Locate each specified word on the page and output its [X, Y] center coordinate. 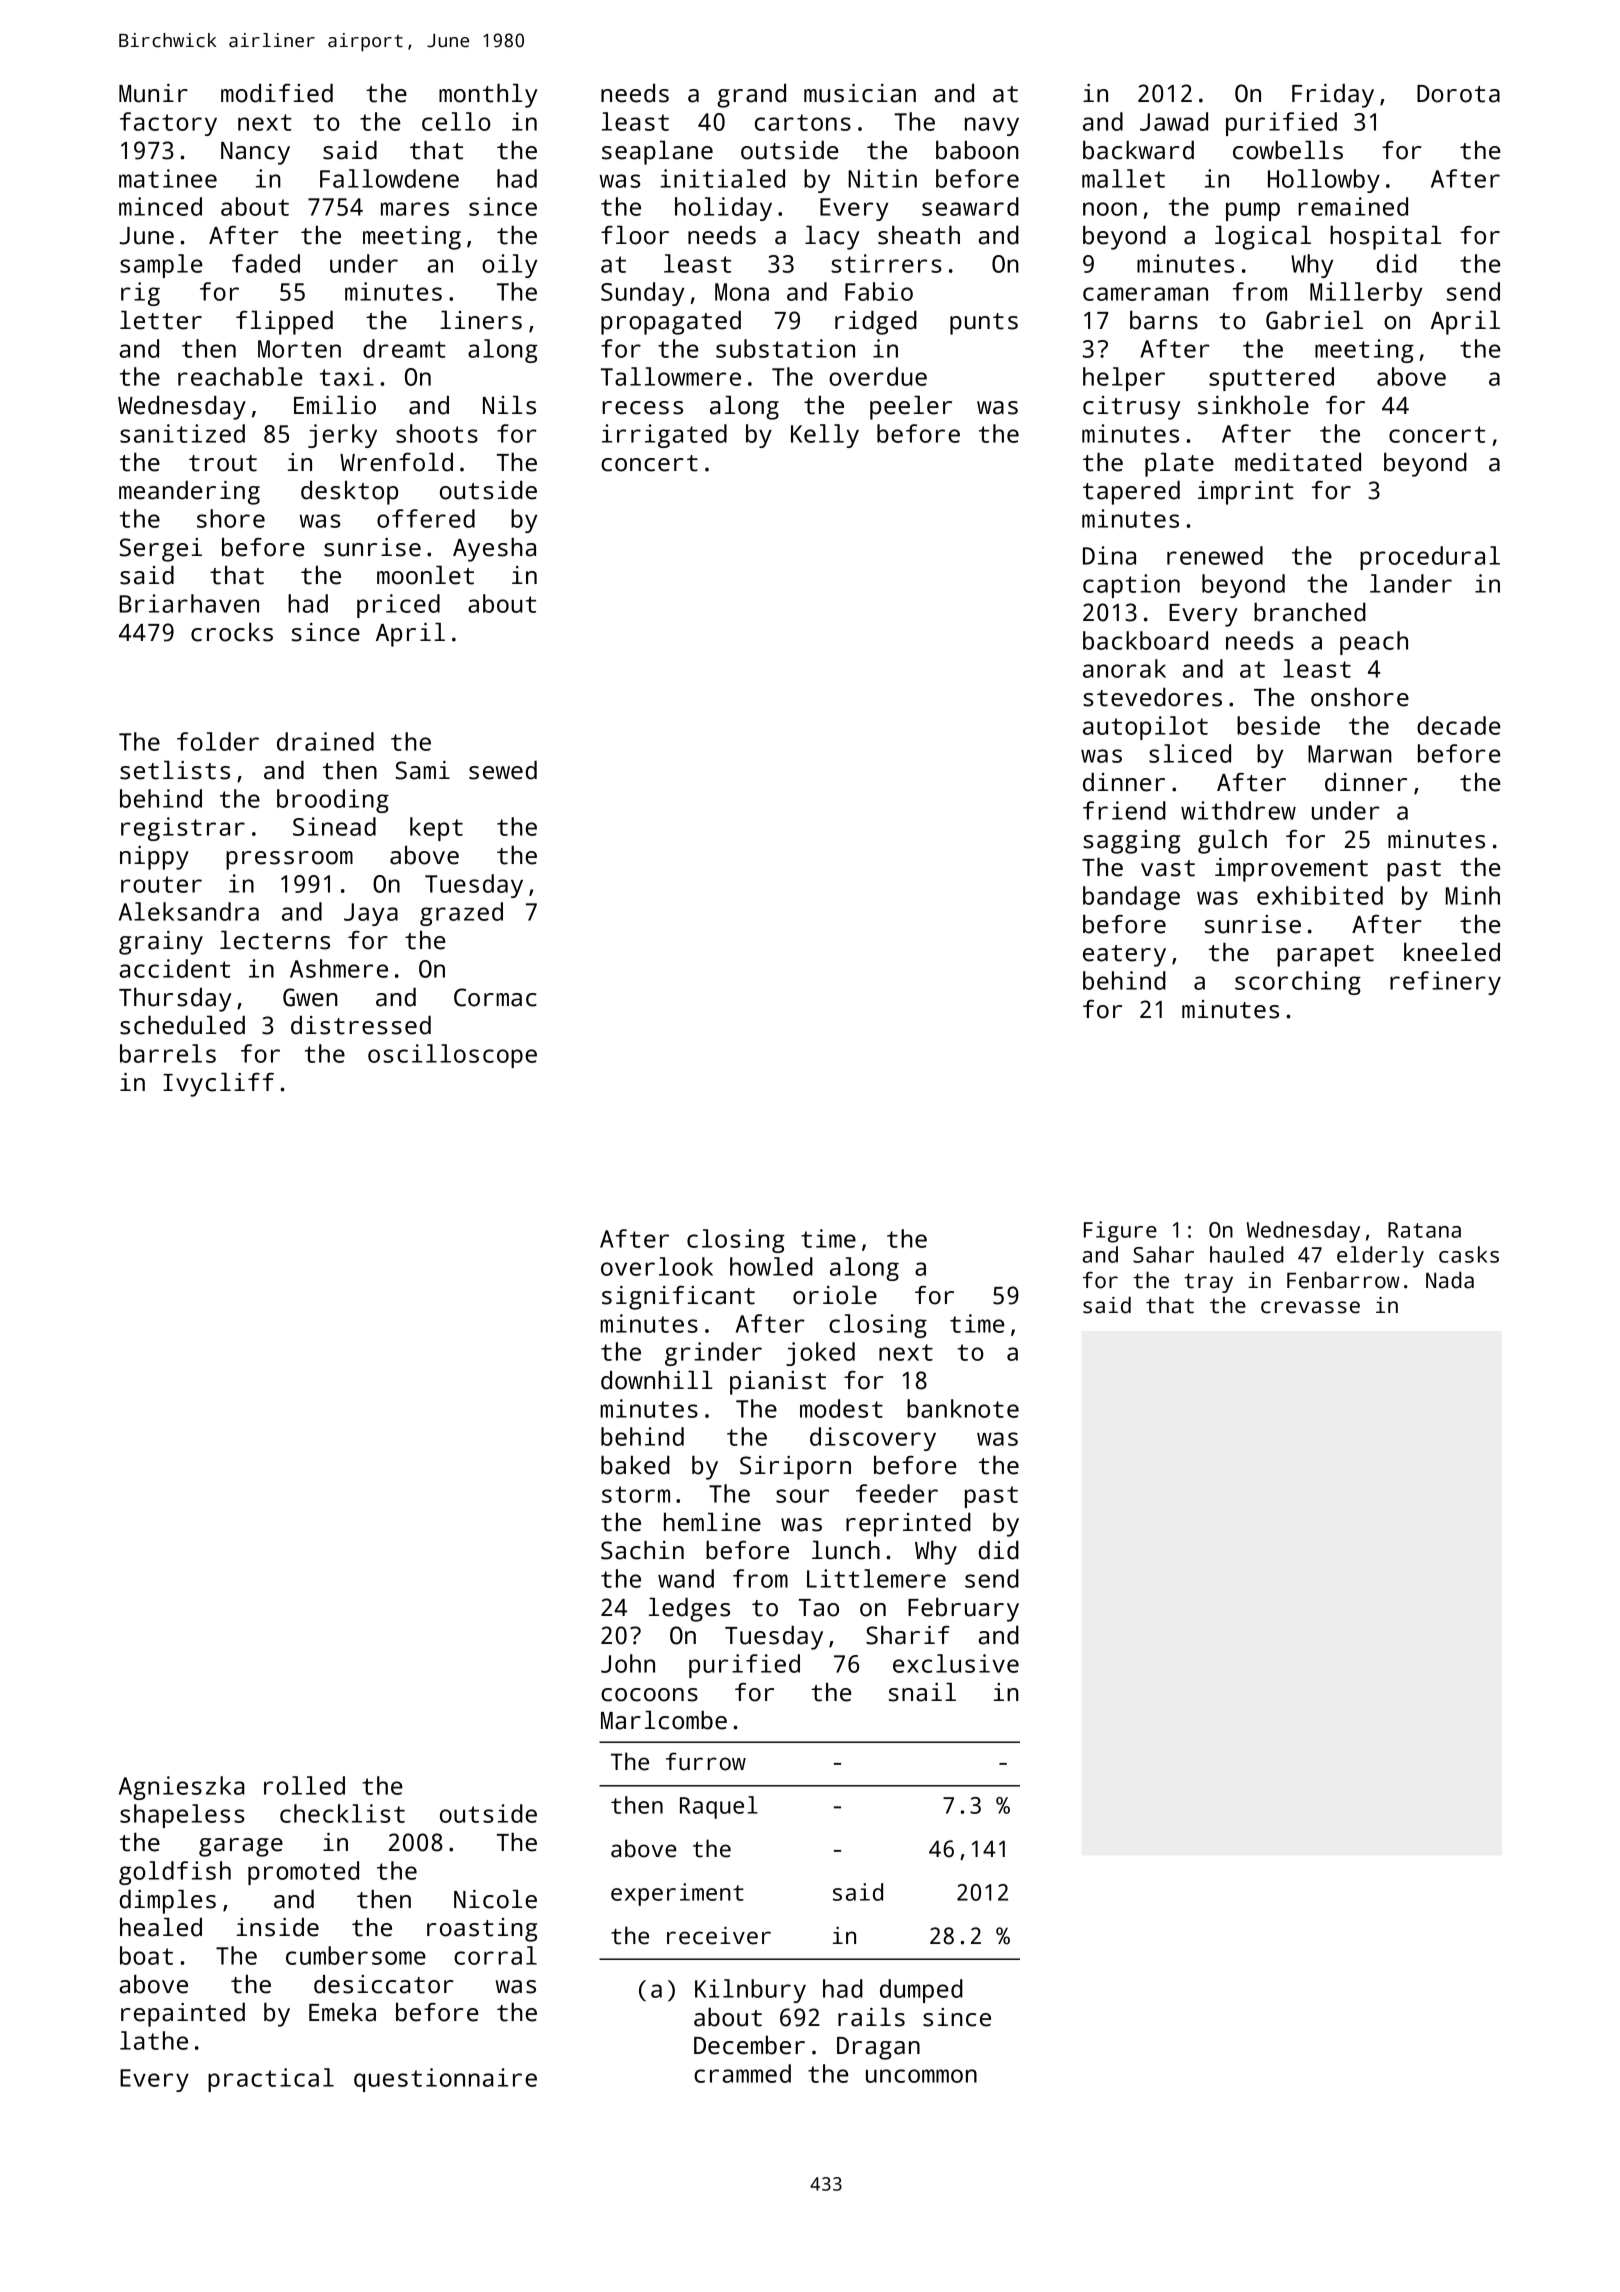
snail [922, 1692]
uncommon [921, 2076]
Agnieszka [182, 1788]
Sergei [161, 550]
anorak [1124, 668]
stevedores [1152, 697]
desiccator [384, 1984]
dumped [921, 1991]
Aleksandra [189, 911]
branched [1310, 612]
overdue [878, 376]
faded [266, 263]
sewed [503, 770]
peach [1374, 643]
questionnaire [445, 2080]
